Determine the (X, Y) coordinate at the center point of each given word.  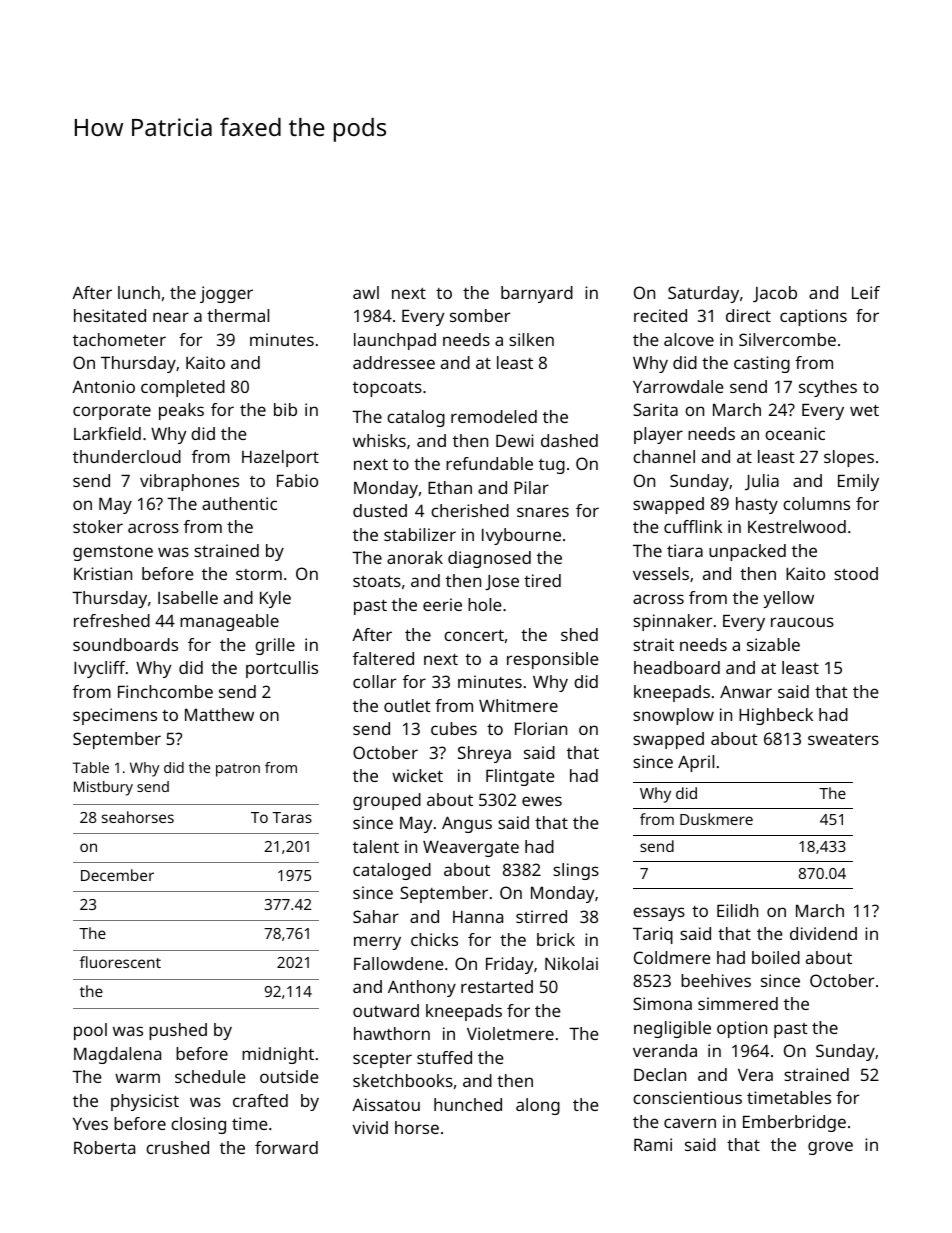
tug (552, 466)
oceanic (795, 433)
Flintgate (520, 777)
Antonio (103, 386)
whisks (379, 440)
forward (286, 1147)
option (742, 1029)
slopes (849, 458)
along (538, 1106)
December (117, 875)
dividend (823, 933)
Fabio (297, 480)
